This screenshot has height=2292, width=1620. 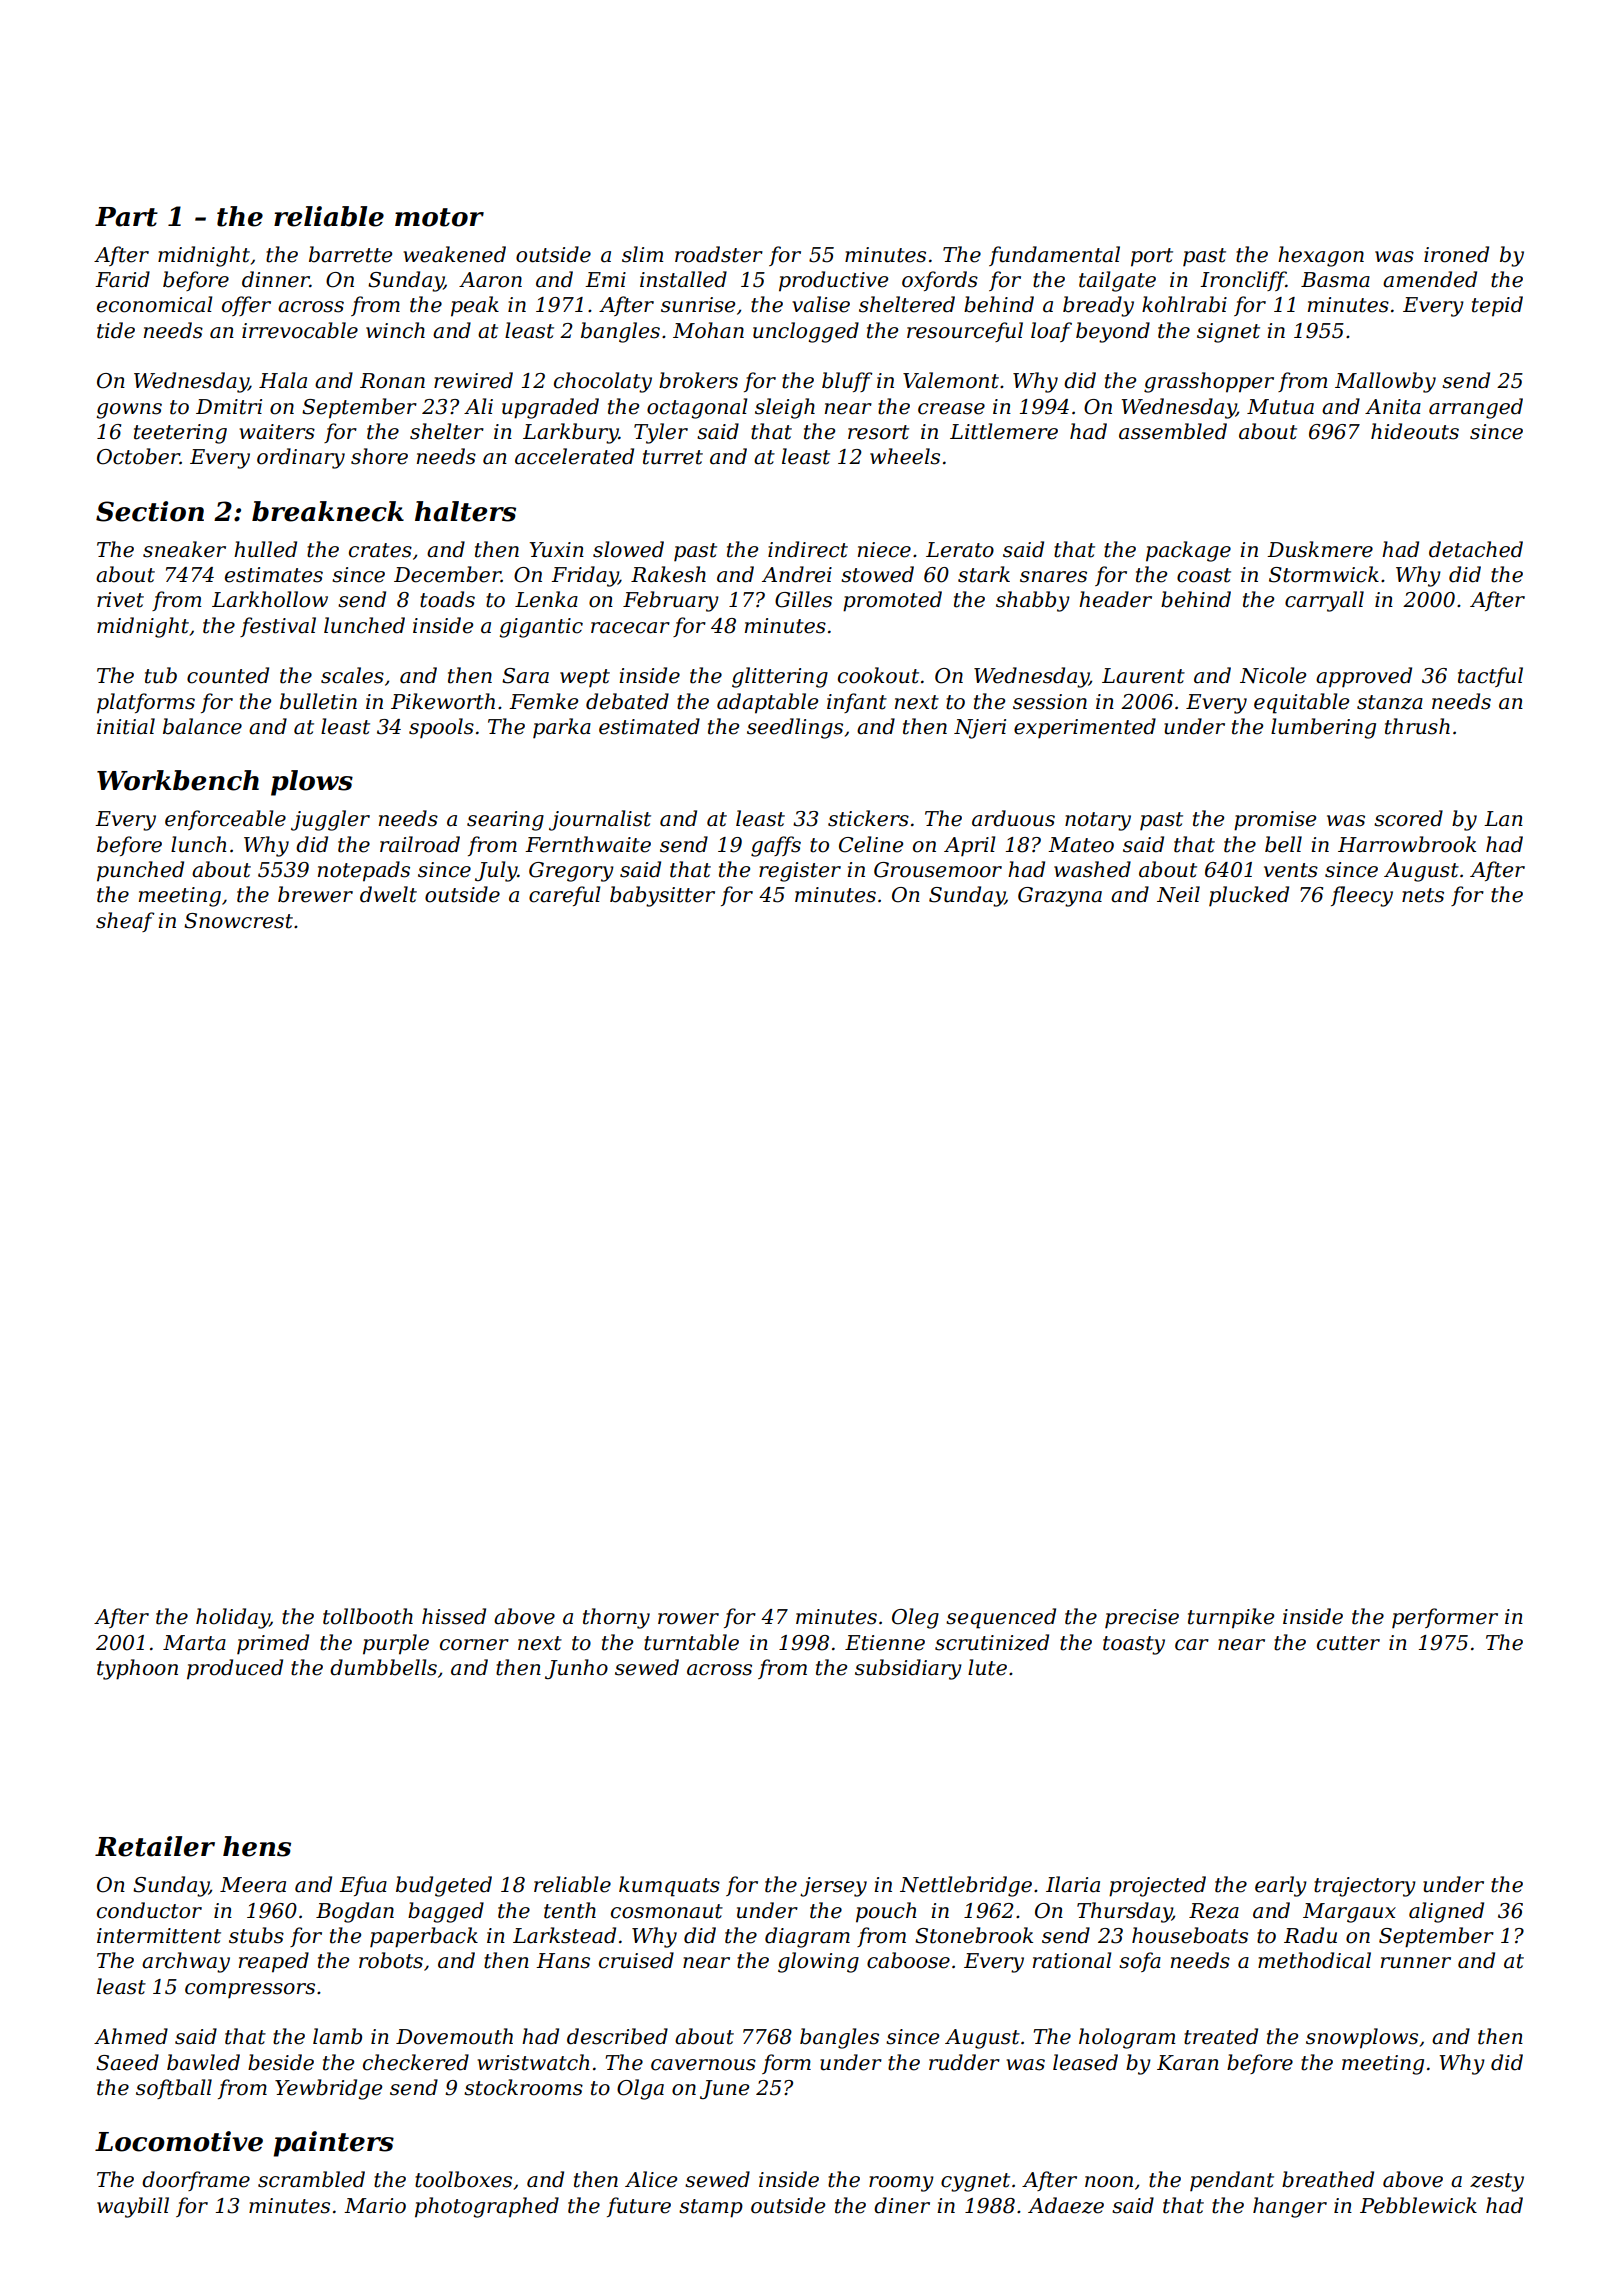 What do you see at coordinates (126, 217) in the screenshot?
I see `Part` at bounding box center [126, 217].
